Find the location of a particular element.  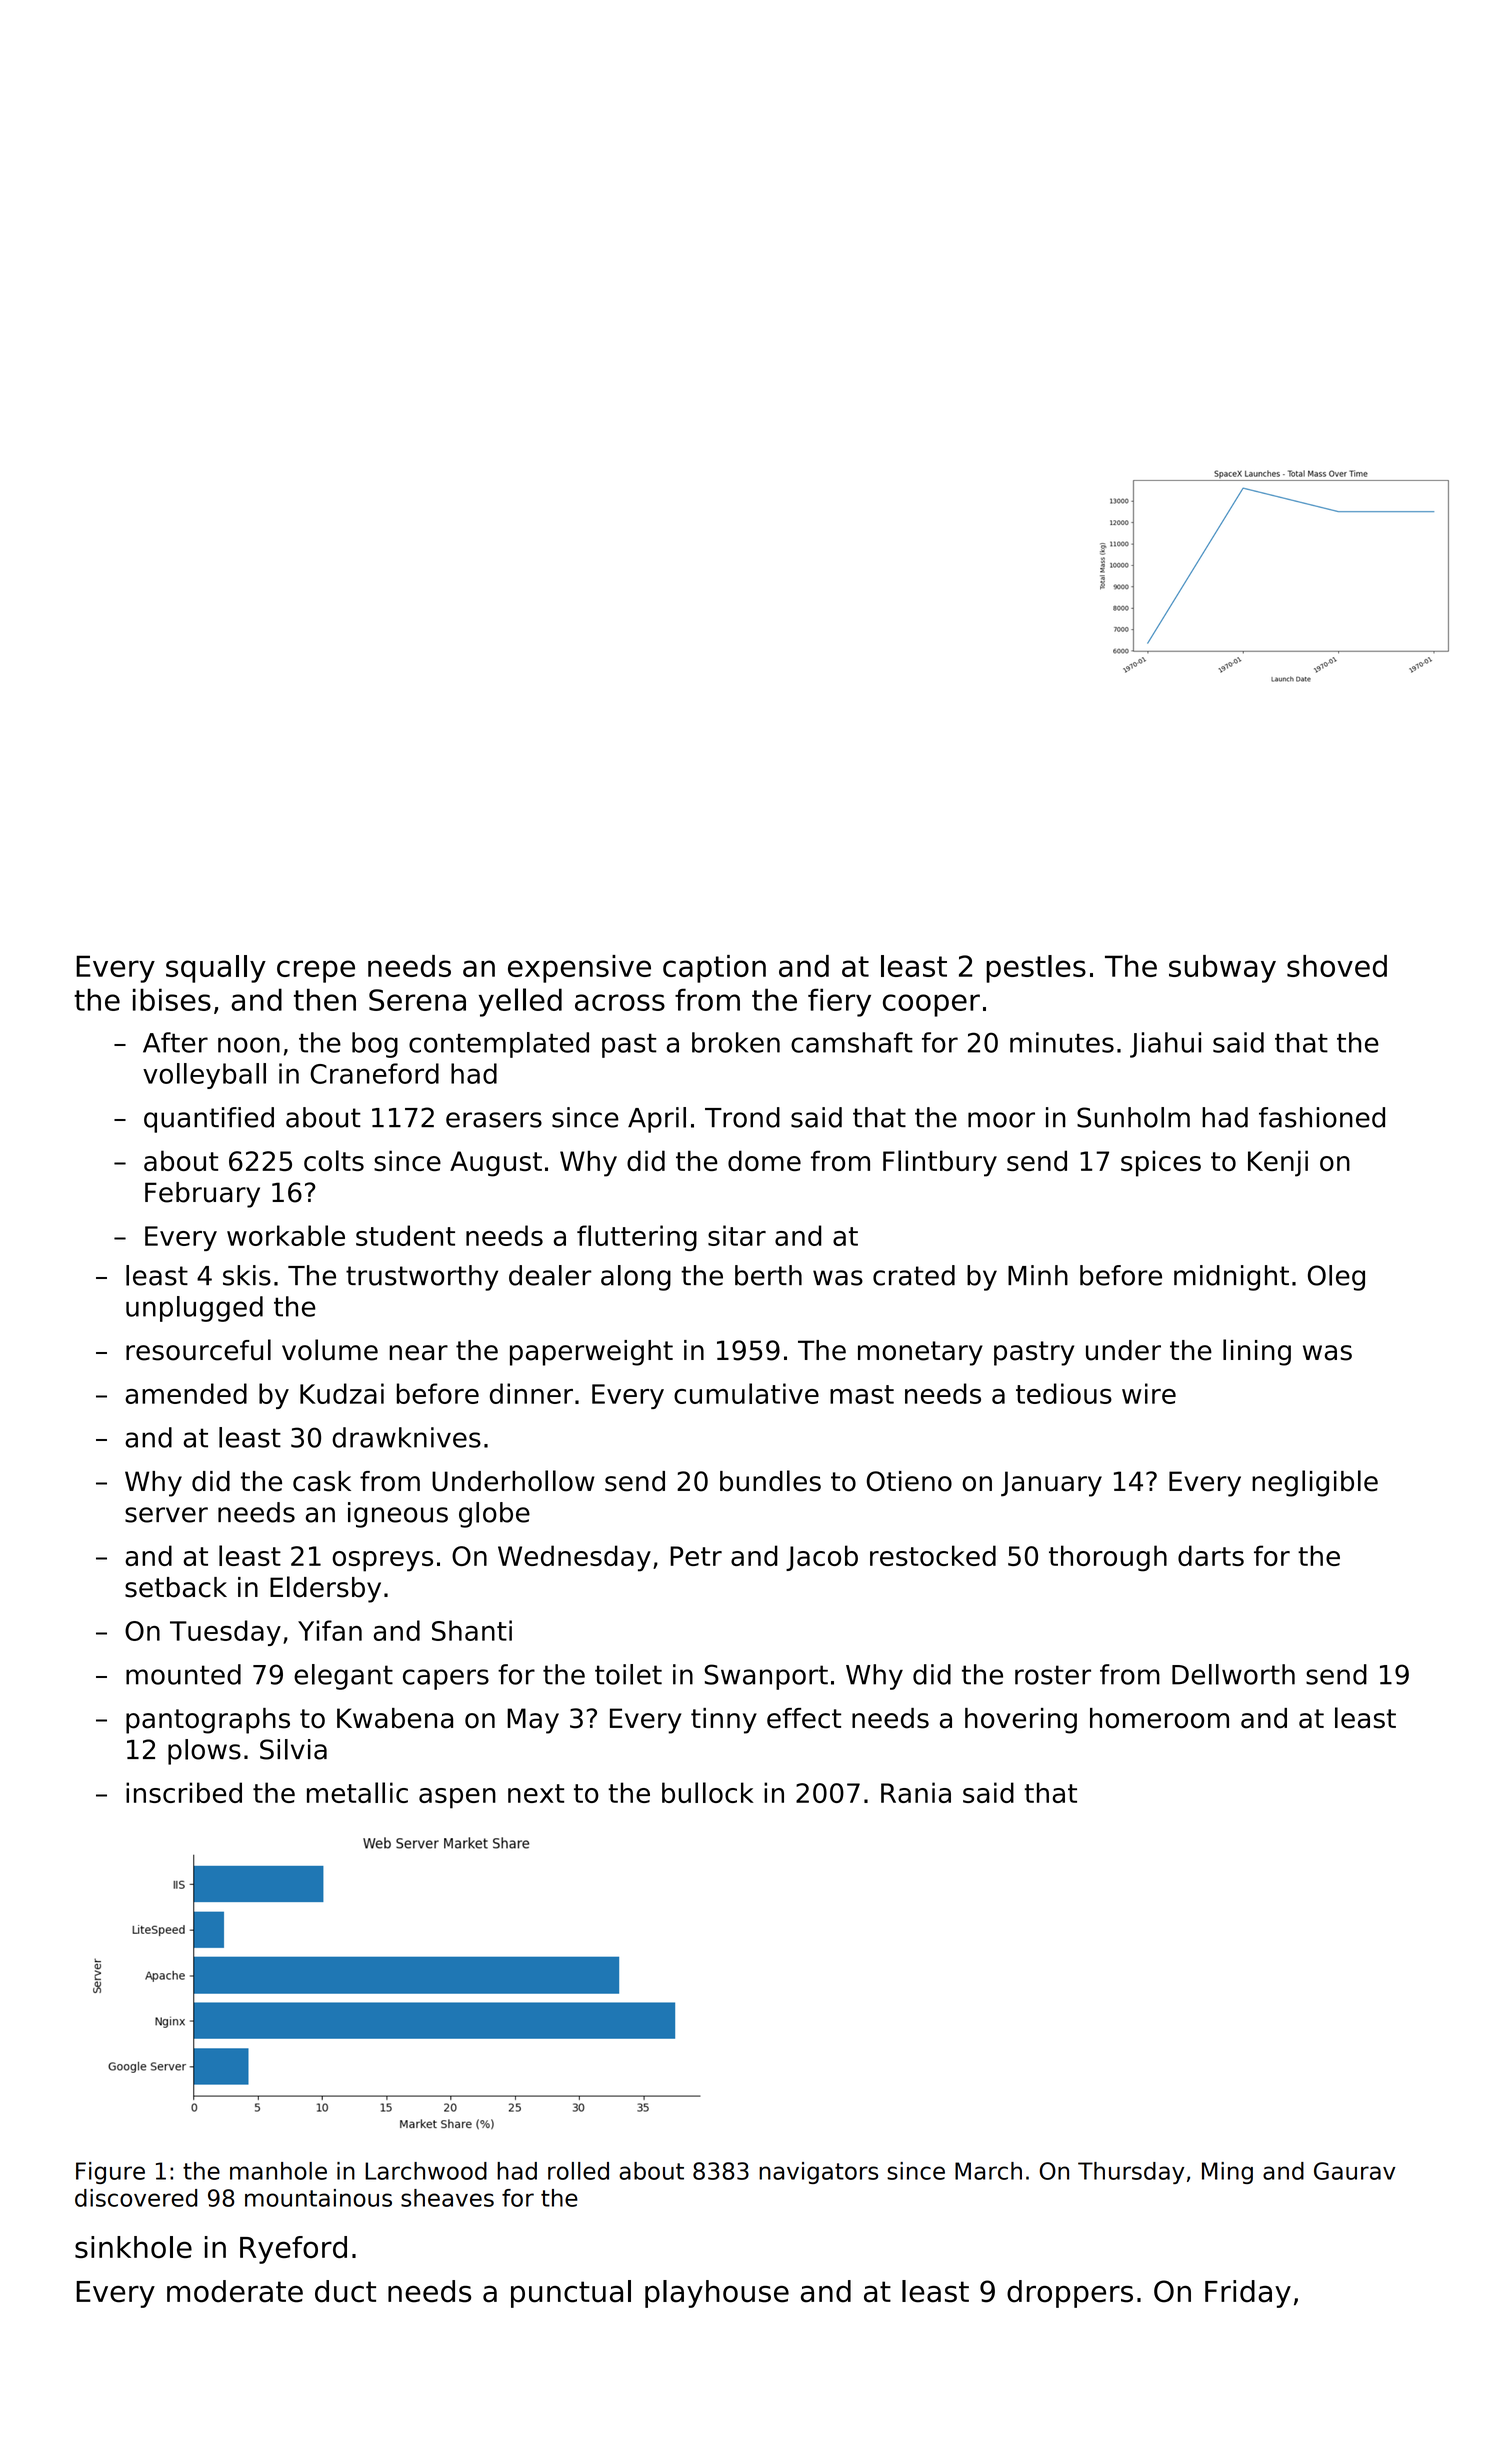

shoved is located at coordinates (1337, 966).
